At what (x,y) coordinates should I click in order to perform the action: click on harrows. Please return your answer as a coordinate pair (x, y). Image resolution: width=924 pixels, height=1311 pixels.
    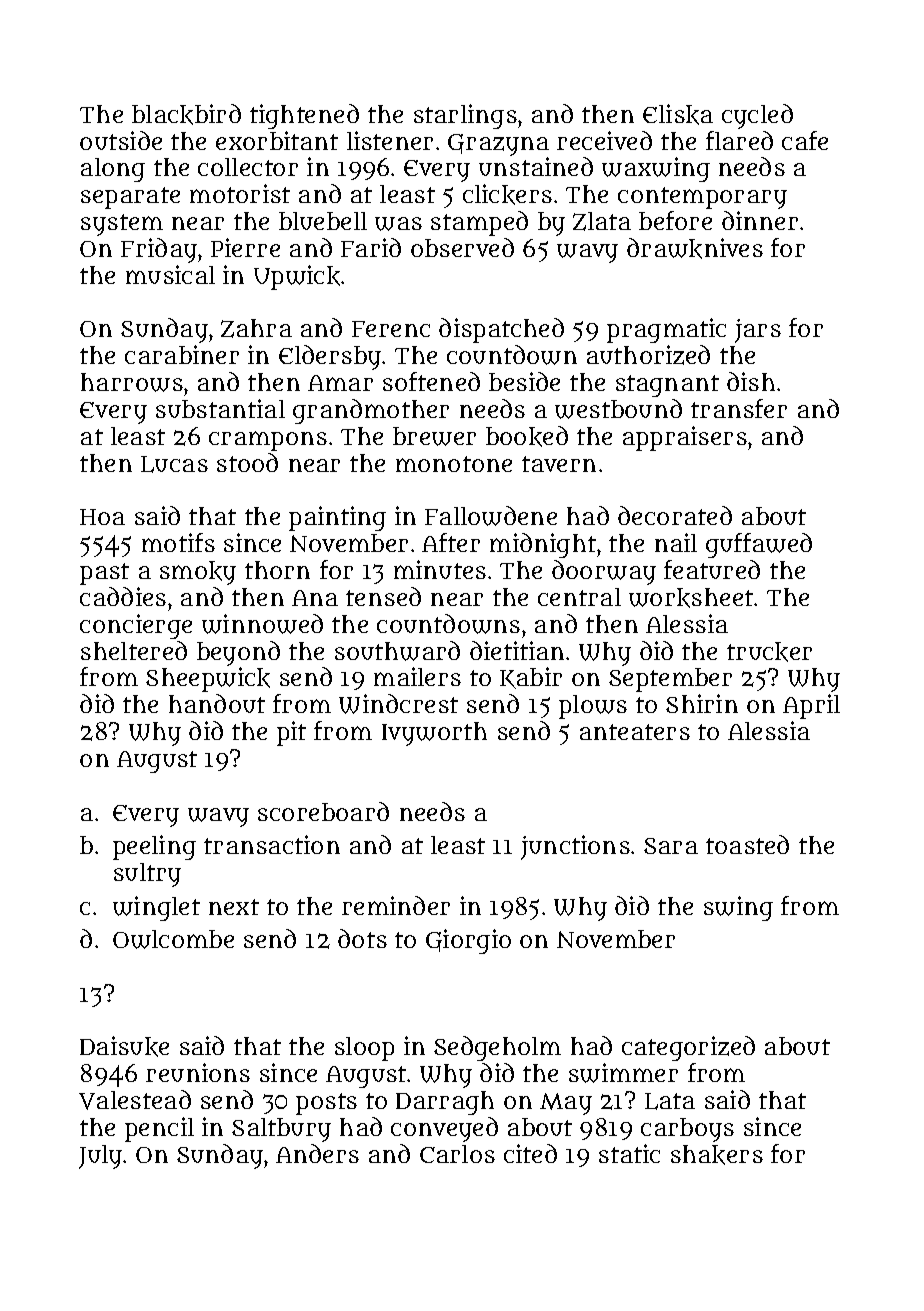
    Looking at the image, I should click on (132, 382).
